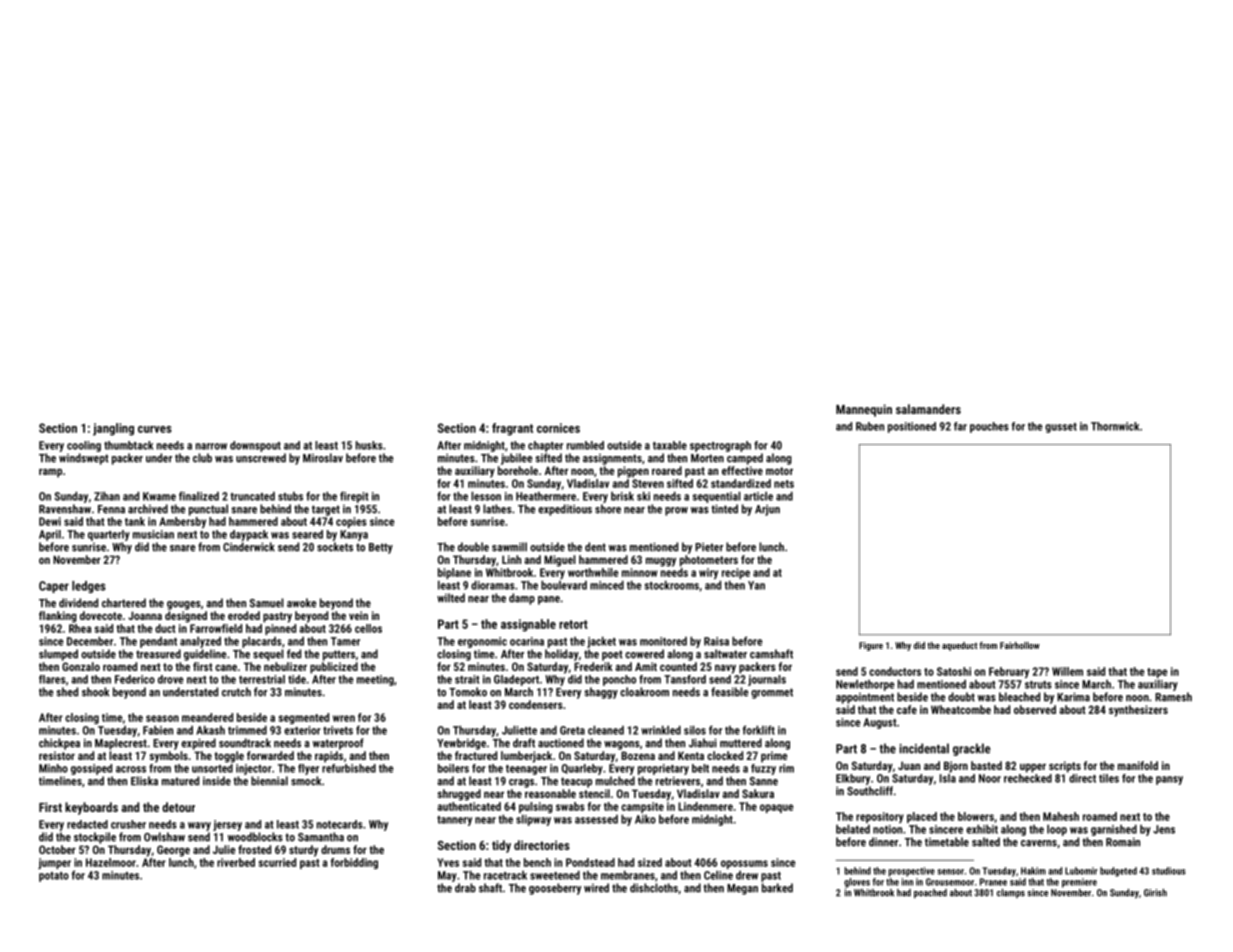  Describe the element at coordinates (1061, 428) in the screenshot. I see `gusset` at that location.
